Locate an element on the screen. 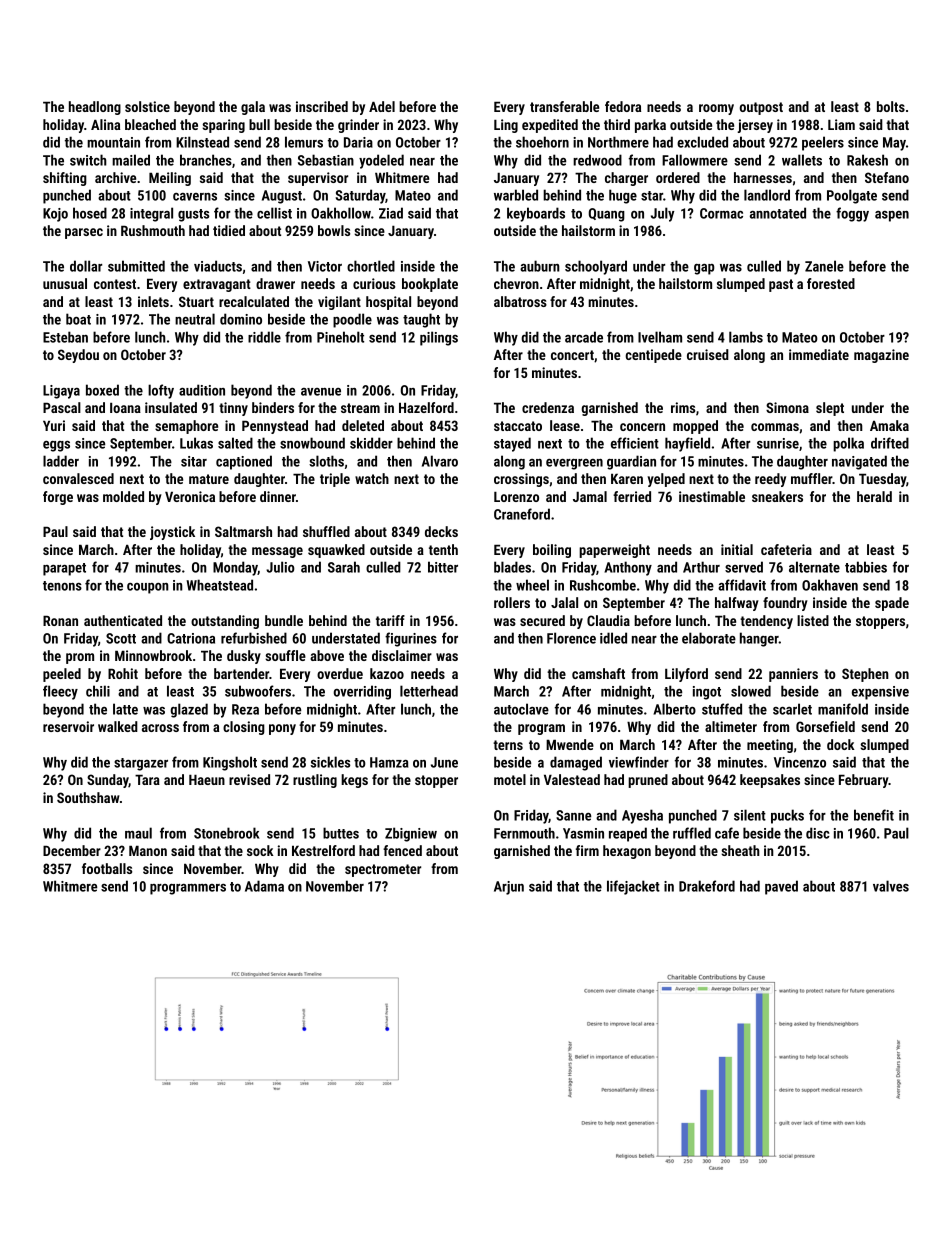 This screenshot has width=952, height=1233. Adel is located at coordinates (382, 106).
